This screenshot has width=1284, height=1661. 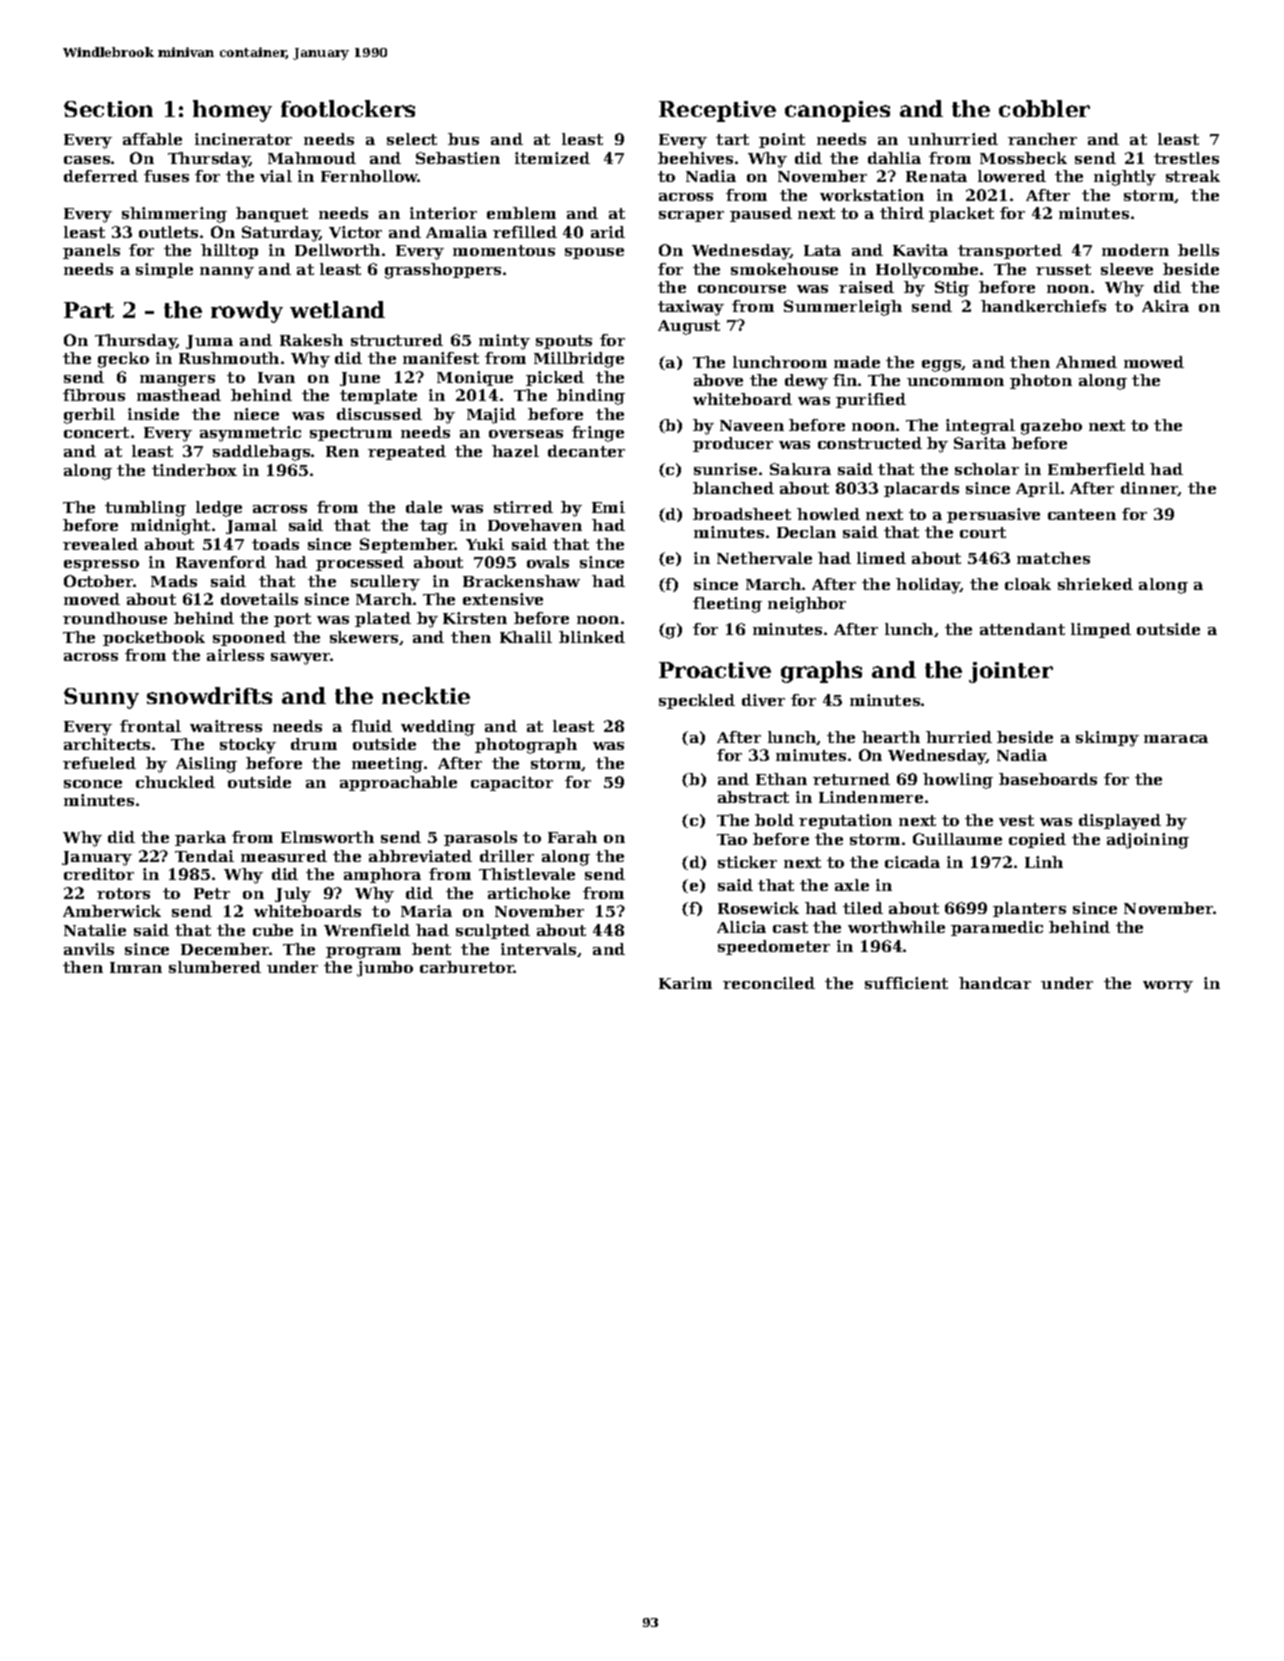 I want to click on Mahmoud, so click(x=312, y=158).
